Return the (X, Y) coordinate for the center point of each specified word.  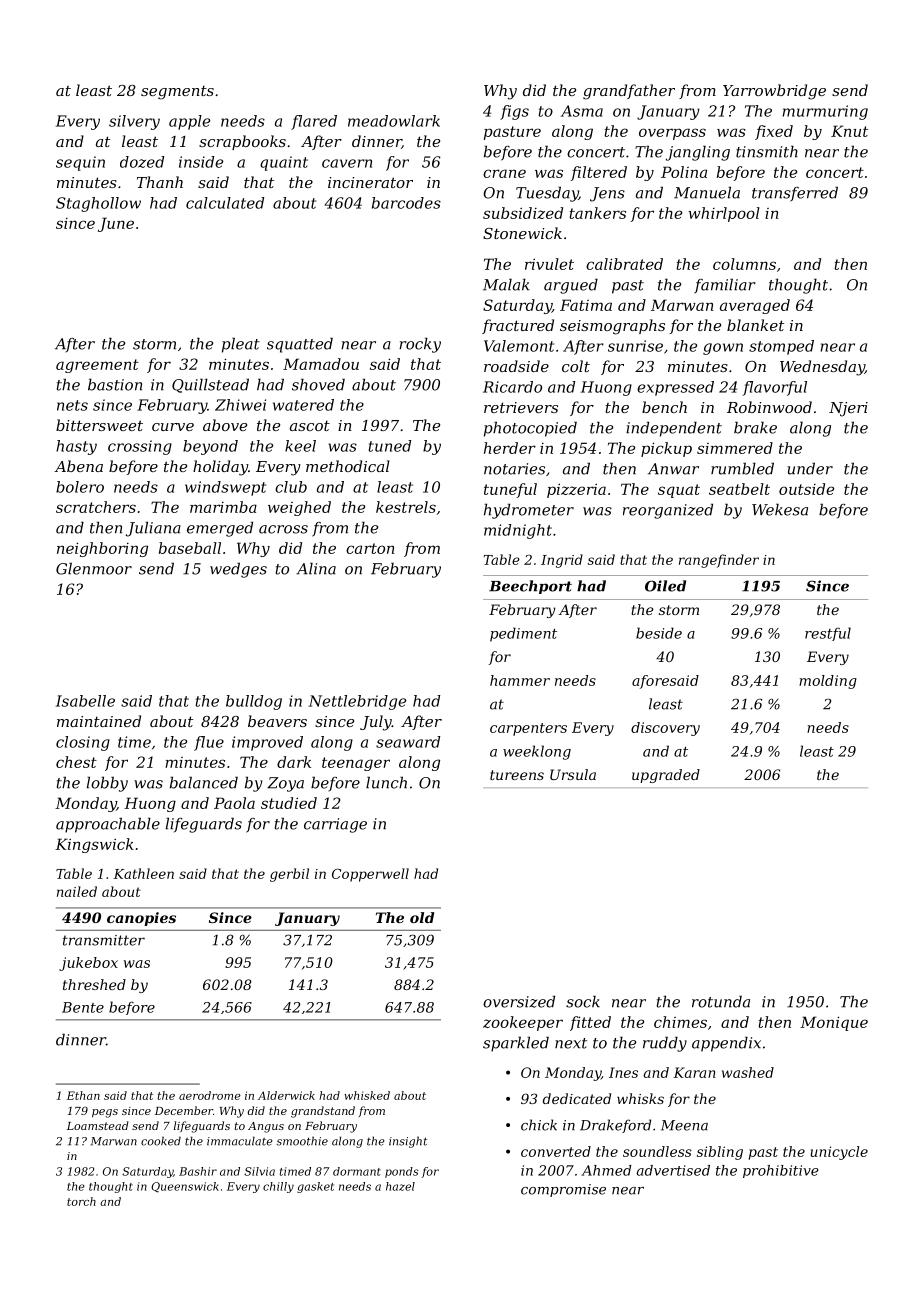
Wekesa (780, 509)
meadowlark (394, 121)
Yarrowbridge (774, 92)
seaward (408, 742)
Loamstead (98, 1125)
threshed (94, 984)
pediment (523, 634)
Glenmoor (94, 568)
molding (828, 682)
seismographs (612, 327)
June (116, 224)
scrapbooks (242, 142)
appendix (726, 1044)
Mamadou (321, 364)
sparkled (516, 1044)
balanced (204, 782)
